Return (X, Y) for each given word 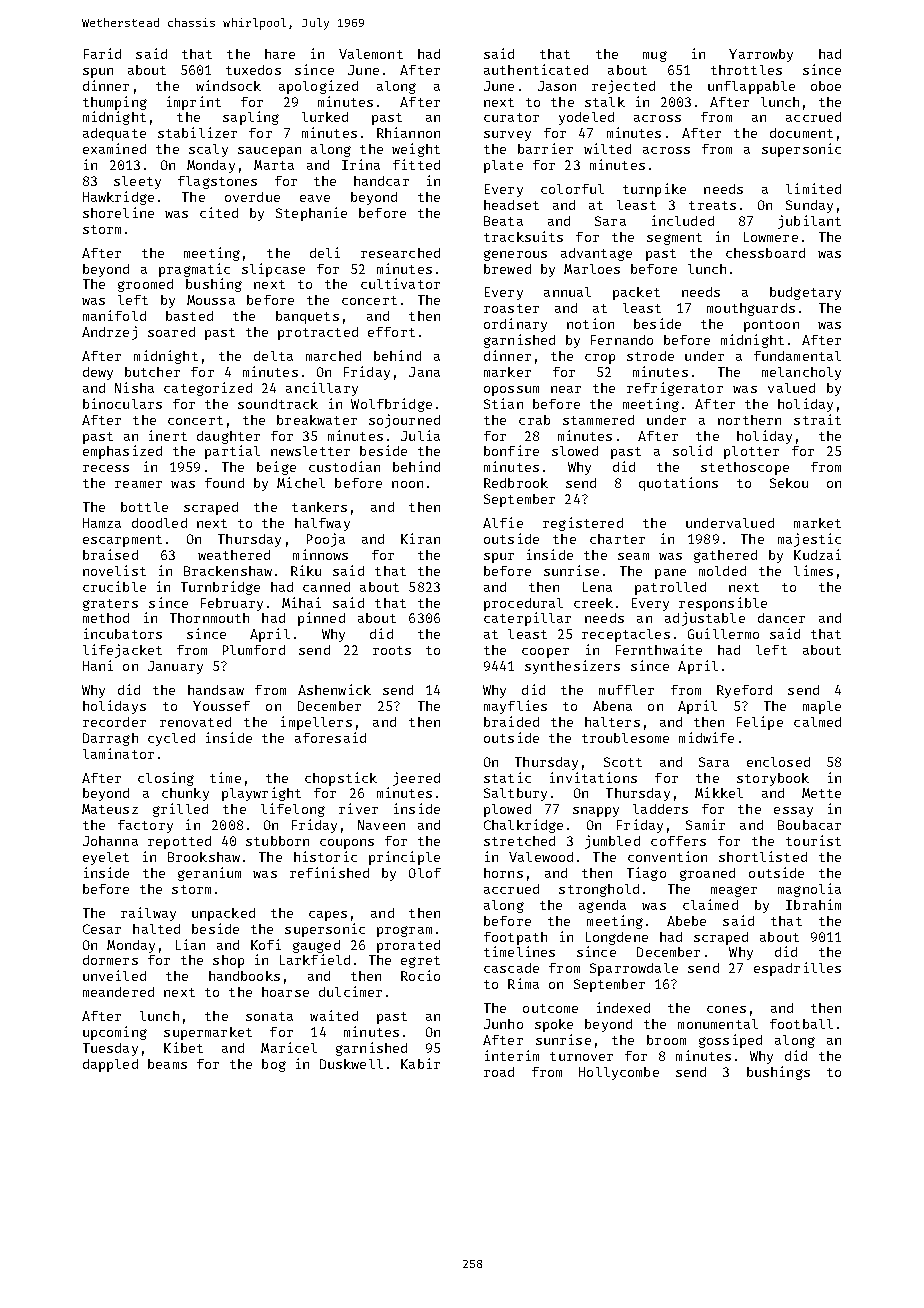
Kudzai (817, 554)
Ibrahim (813, 904)
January (175, 667)
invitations (593, 777)
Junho (503, 1024)
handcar (381, 181)
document (801, 133)
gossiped (730, 1041)
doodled (159, 523)
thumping (115, 103)
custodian (344, 466)
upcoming (115, 1033)
